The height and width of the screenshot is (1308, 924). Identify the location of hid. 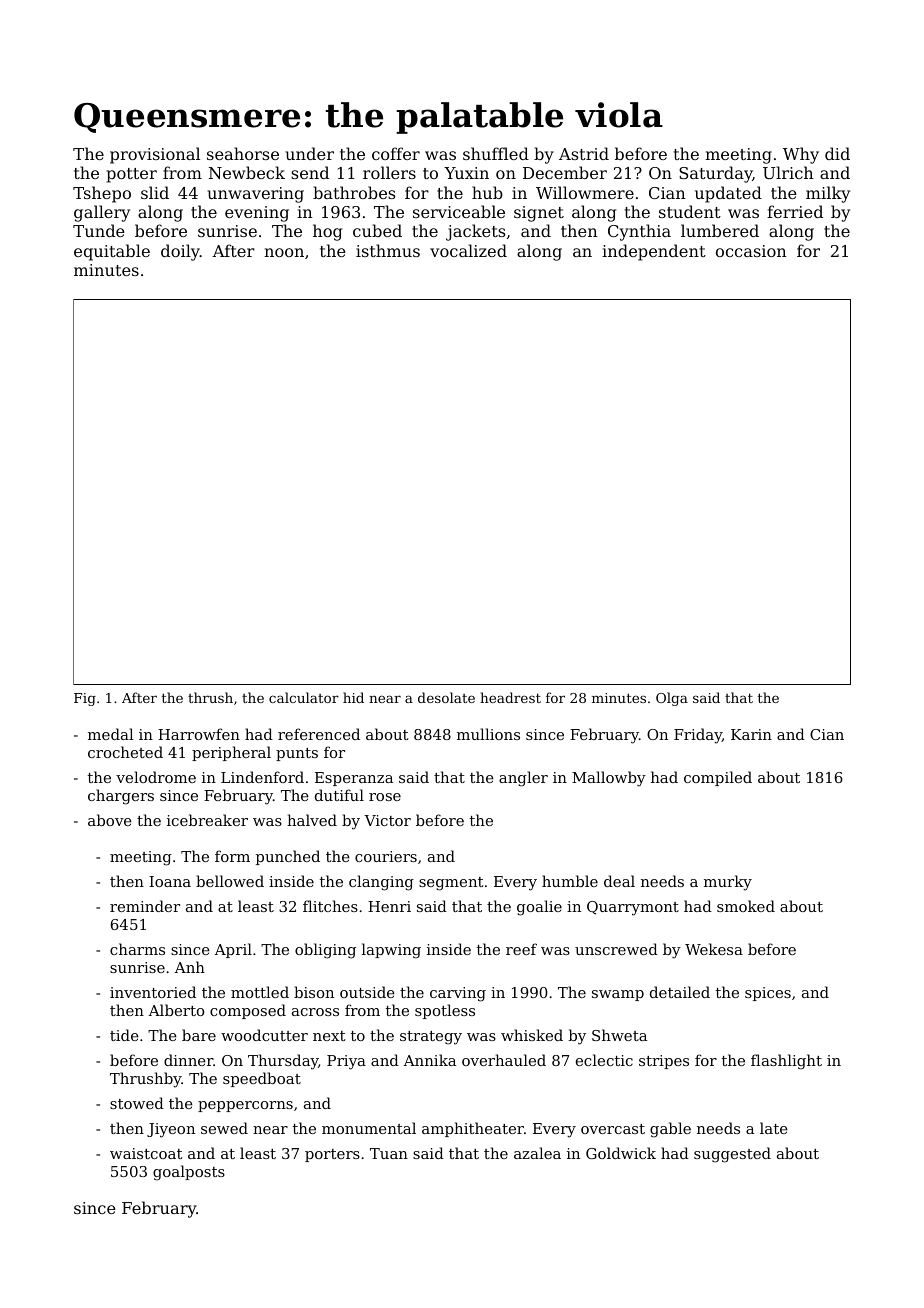
(353, 697).
